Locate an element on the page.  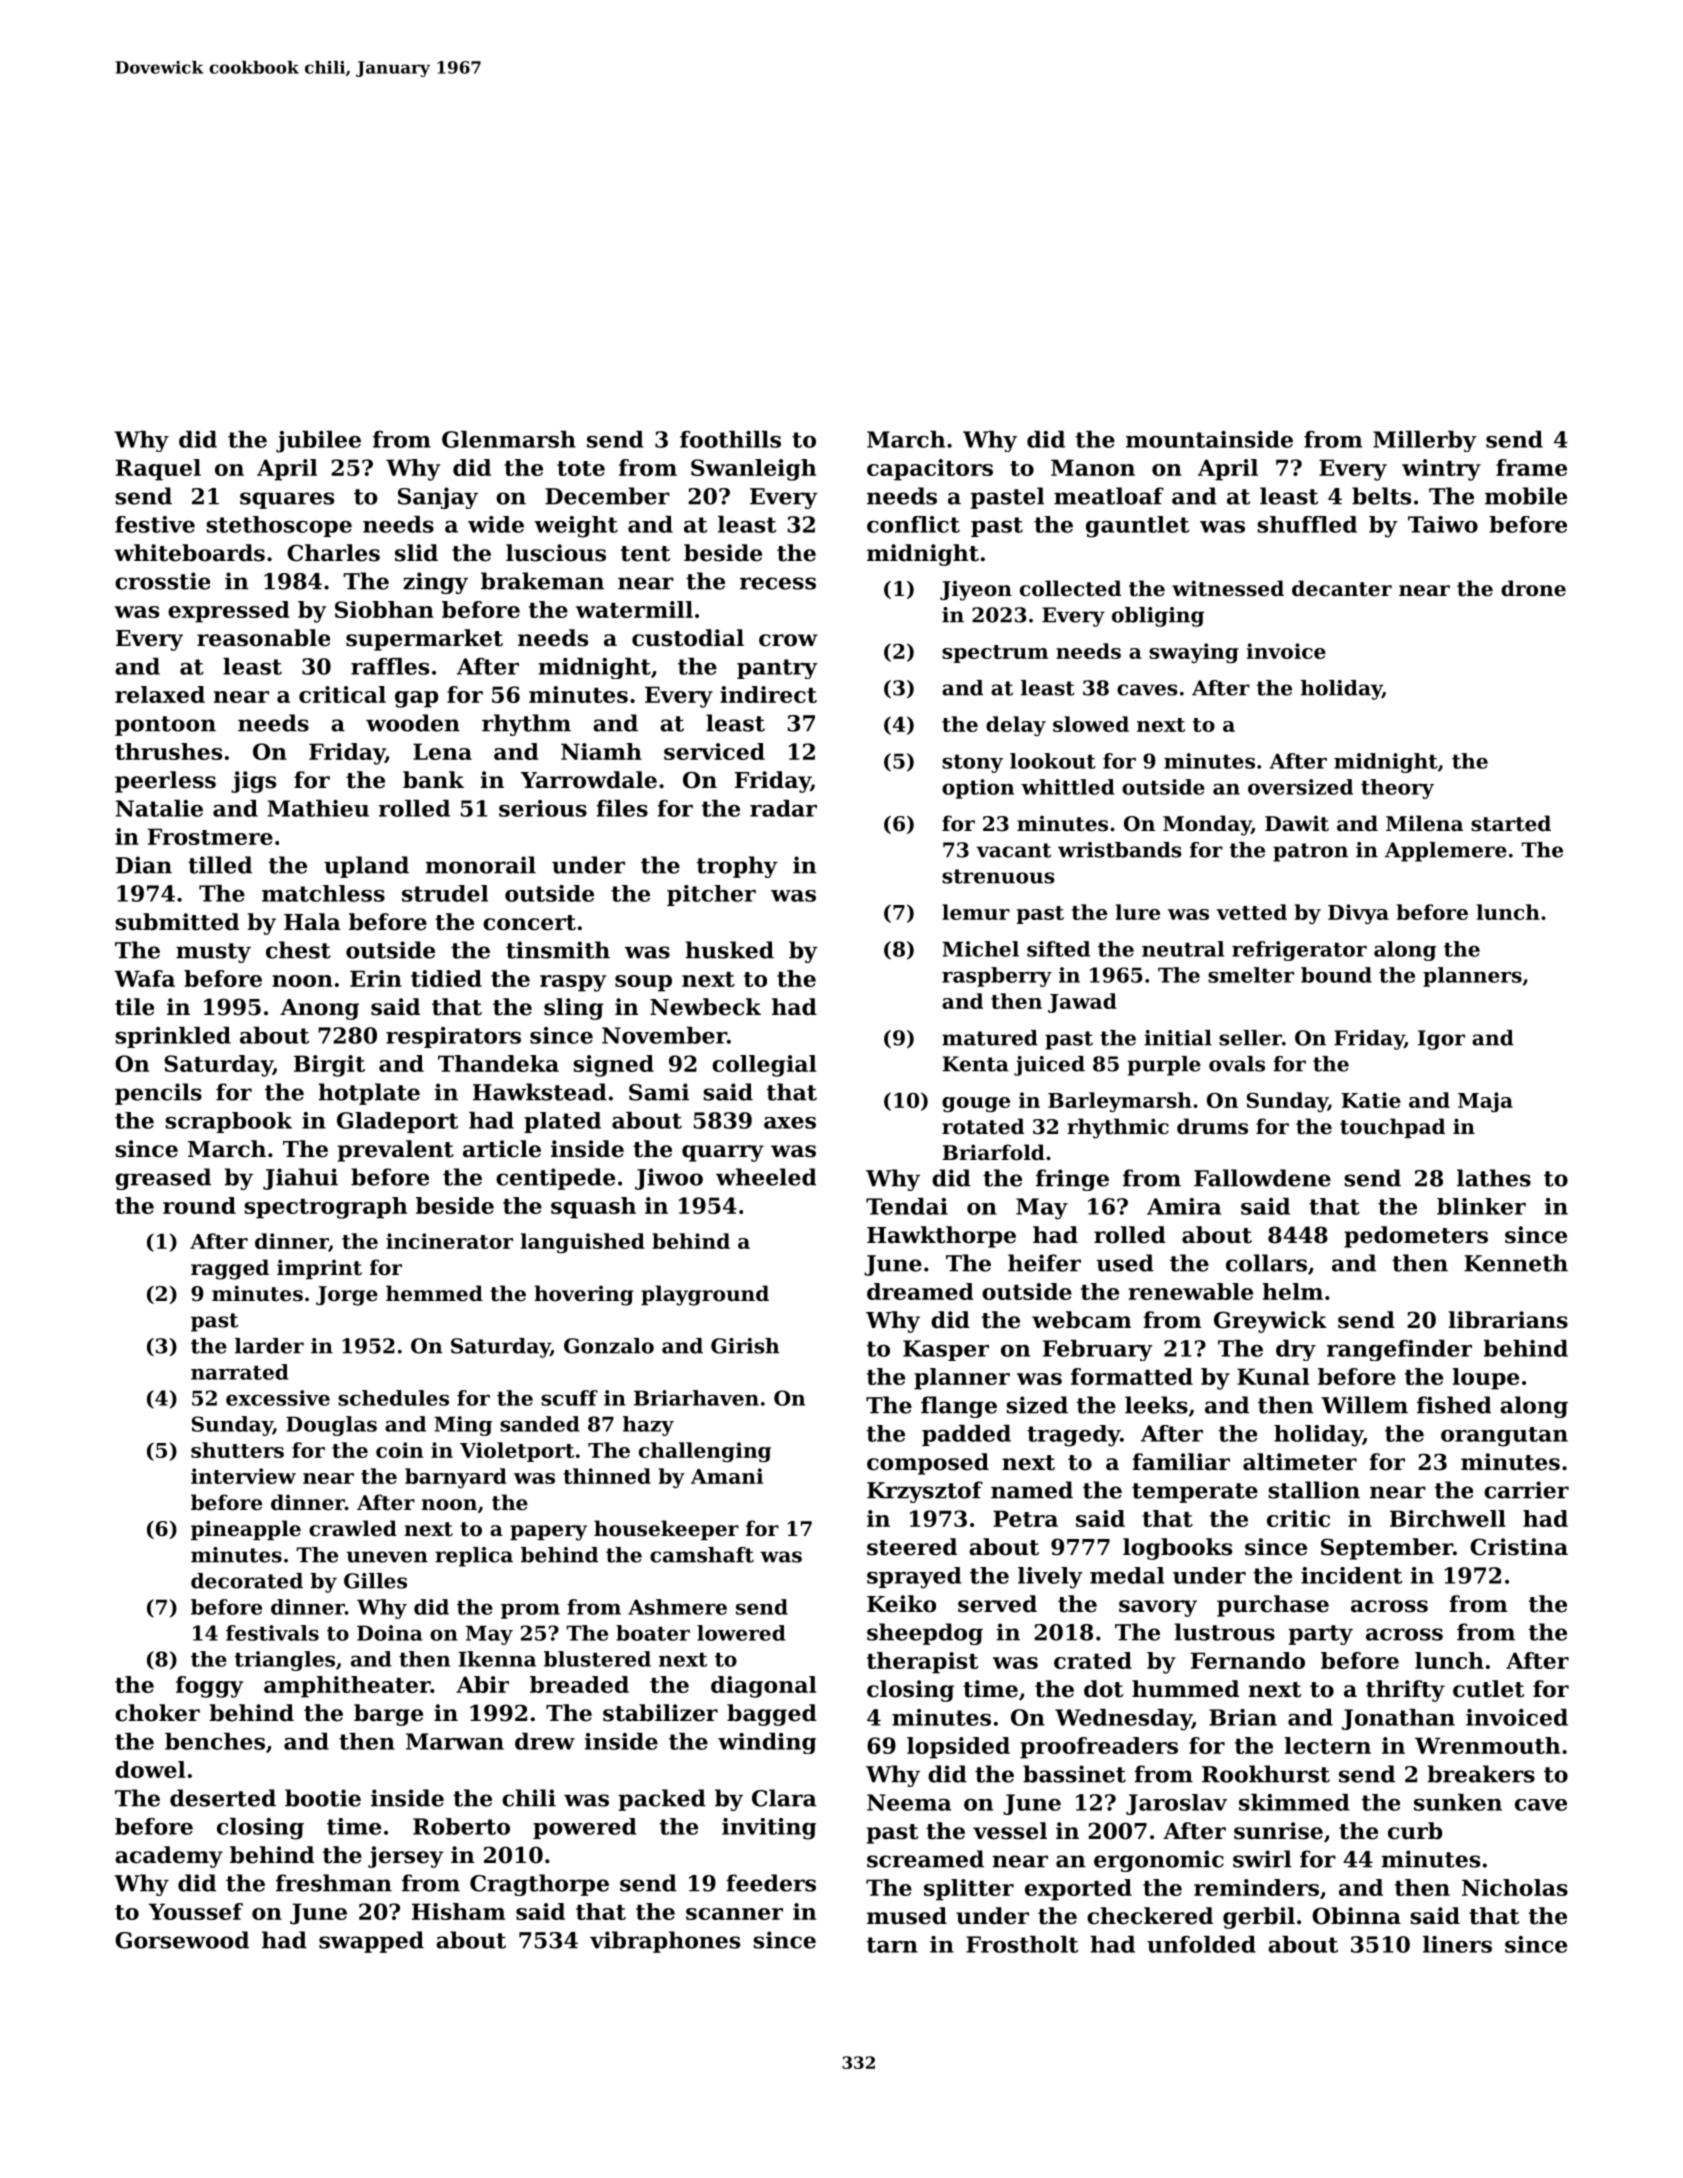
wristbands is located at coordinates (1120, 850).
